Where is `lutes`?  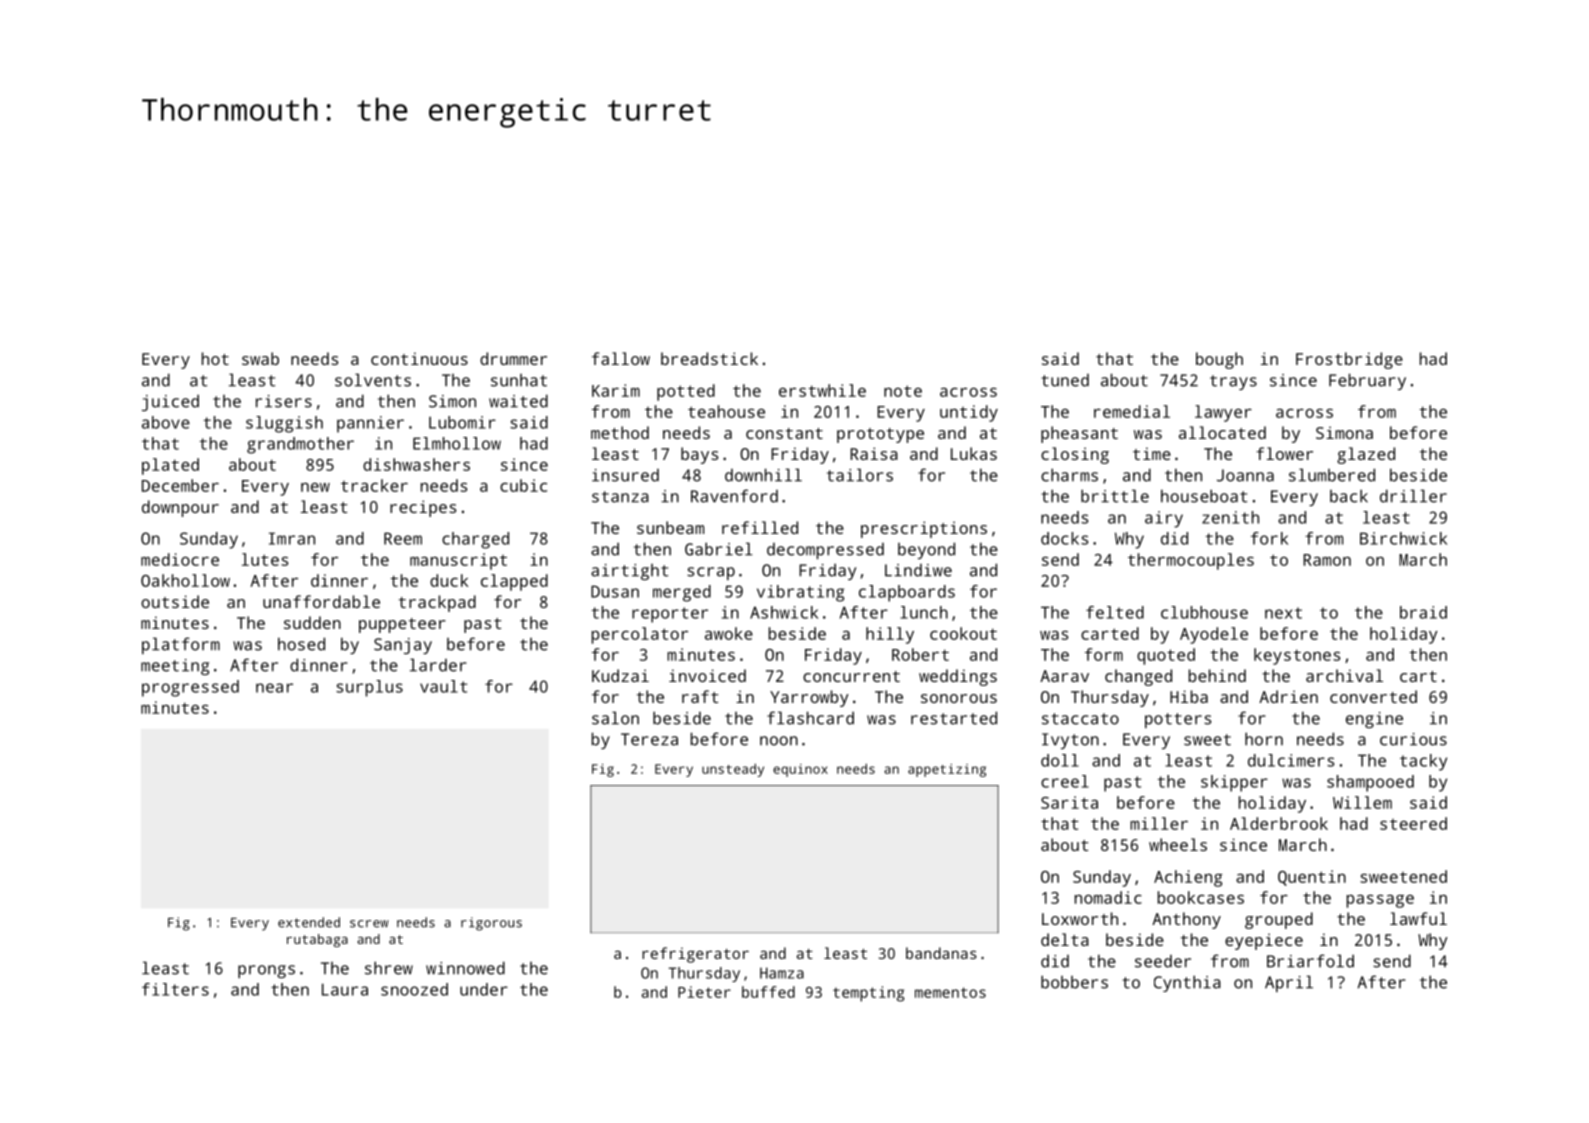
lutes is located at coordinates (265, 559).
